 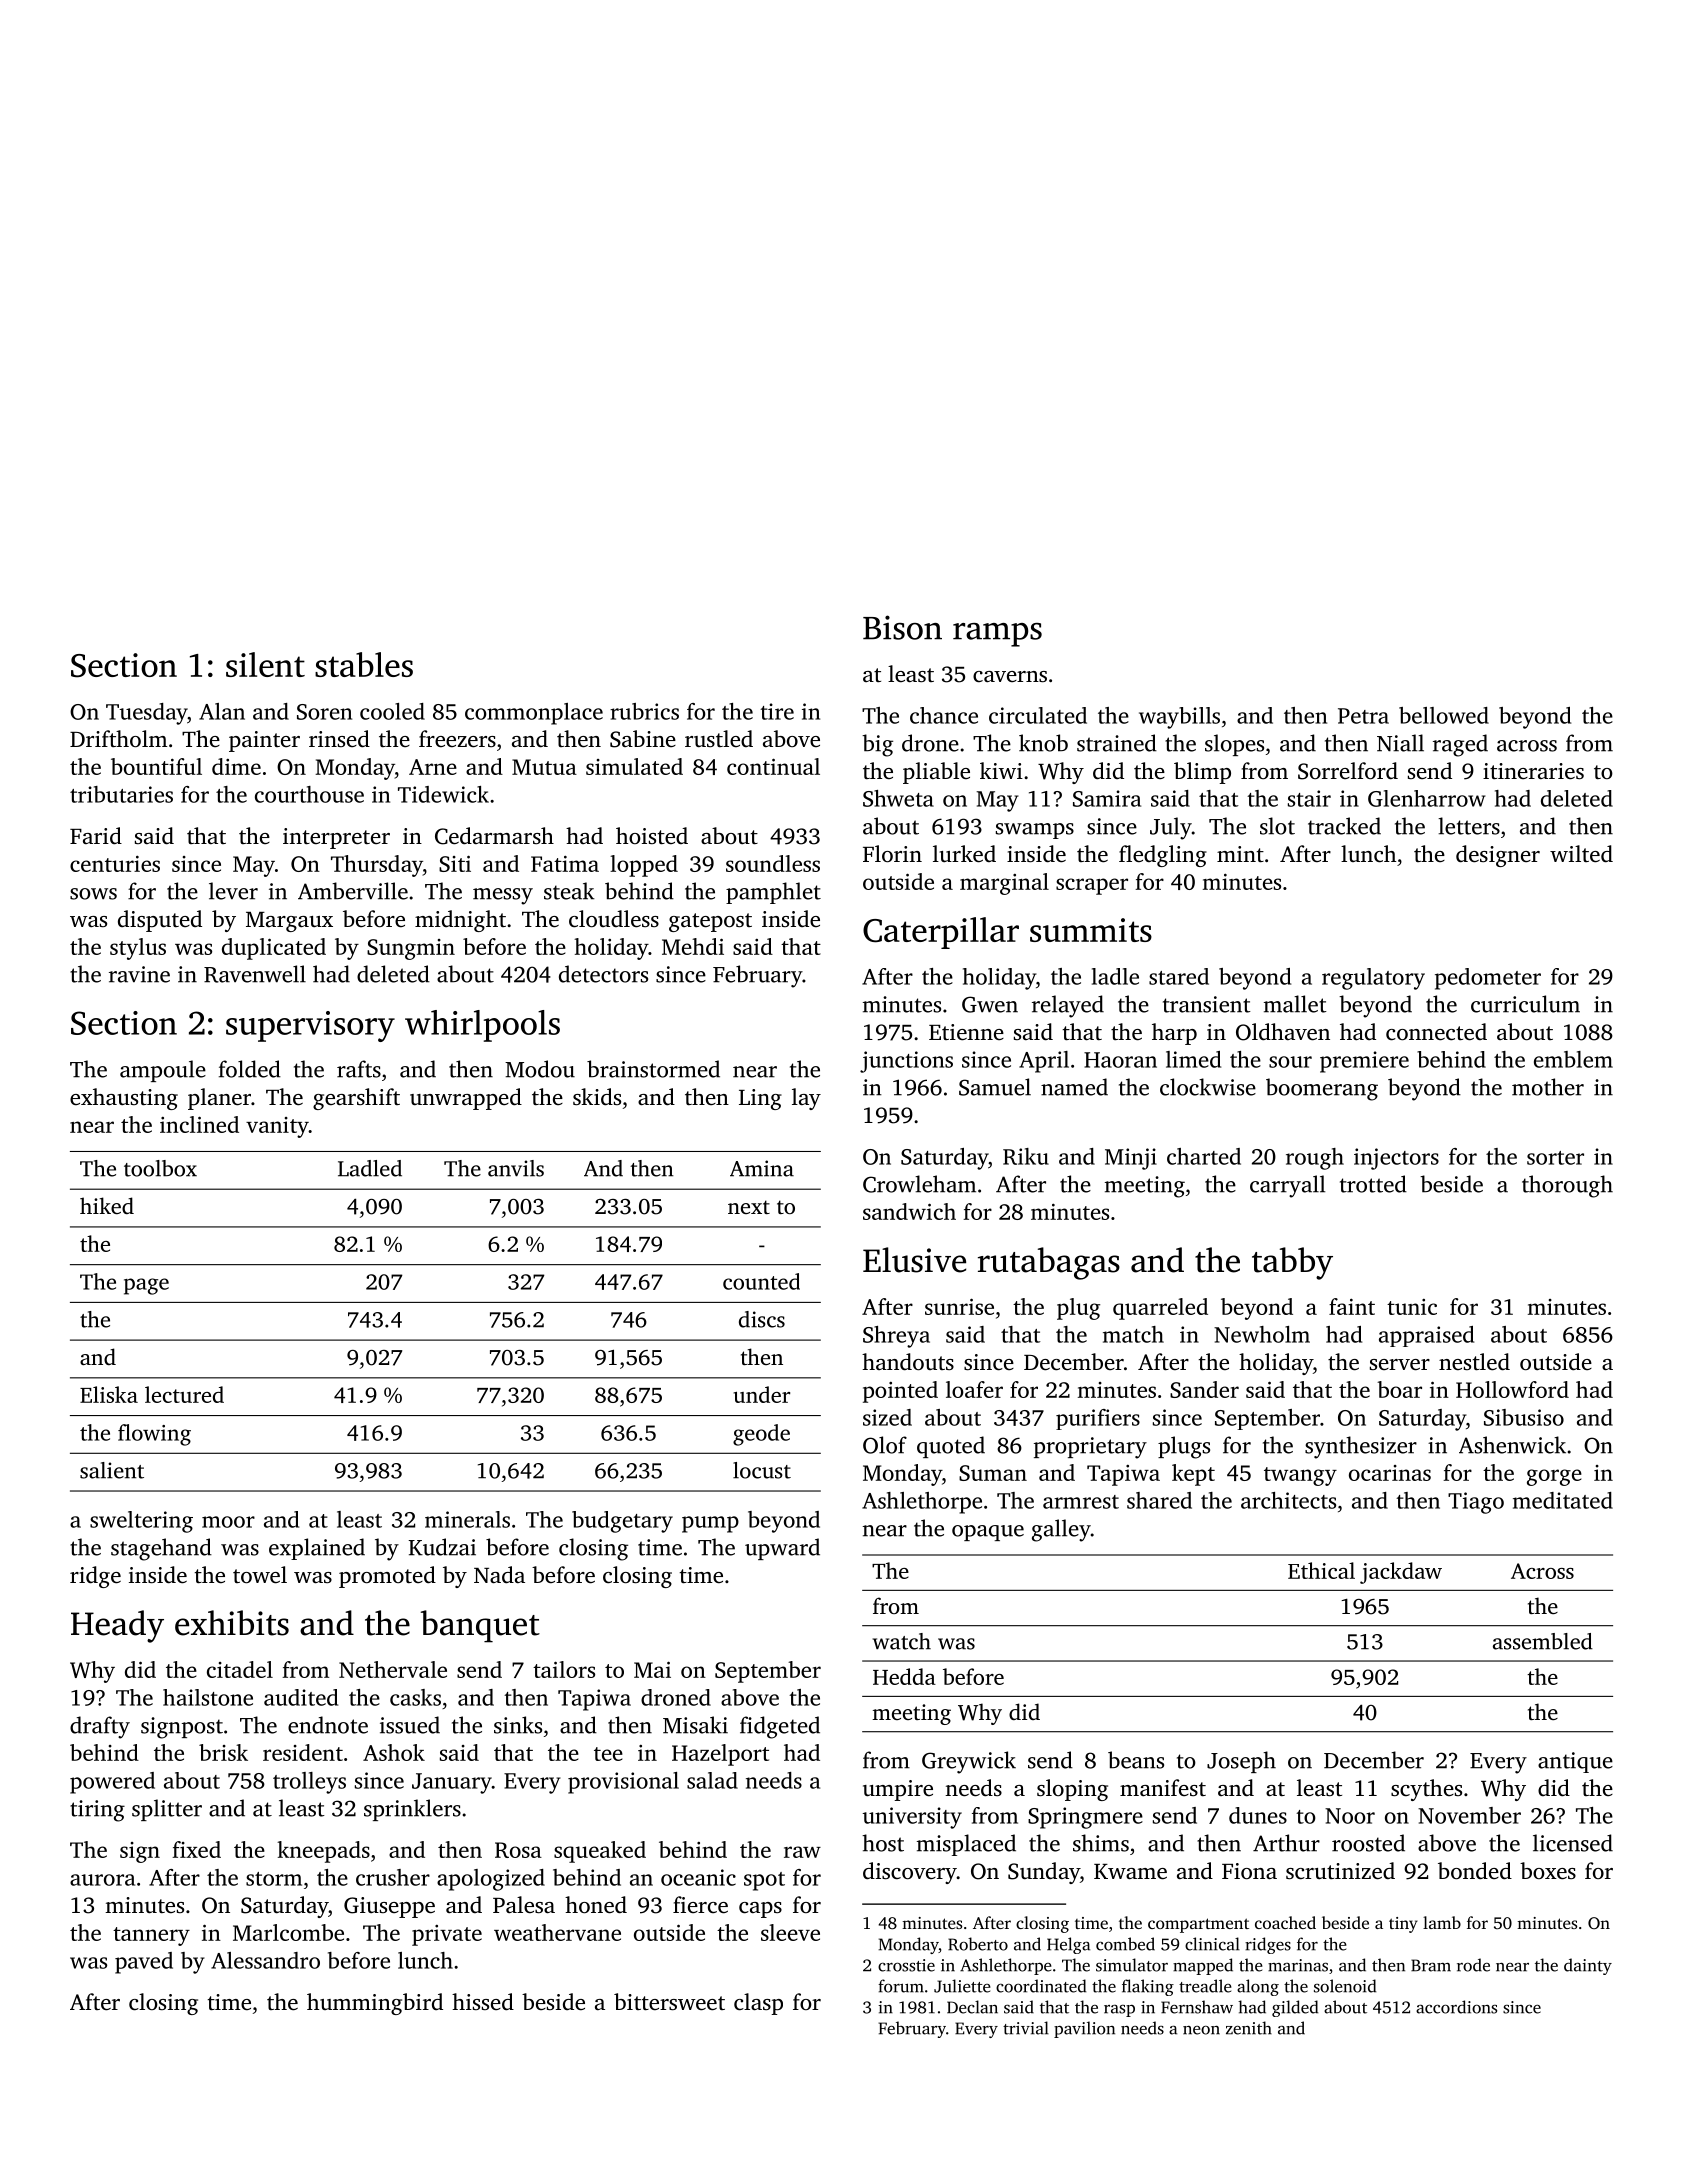 What do you see at coordinates (906, 1062) in the screenshot?
I see `junctions` at bounding box center [906, 1062].
